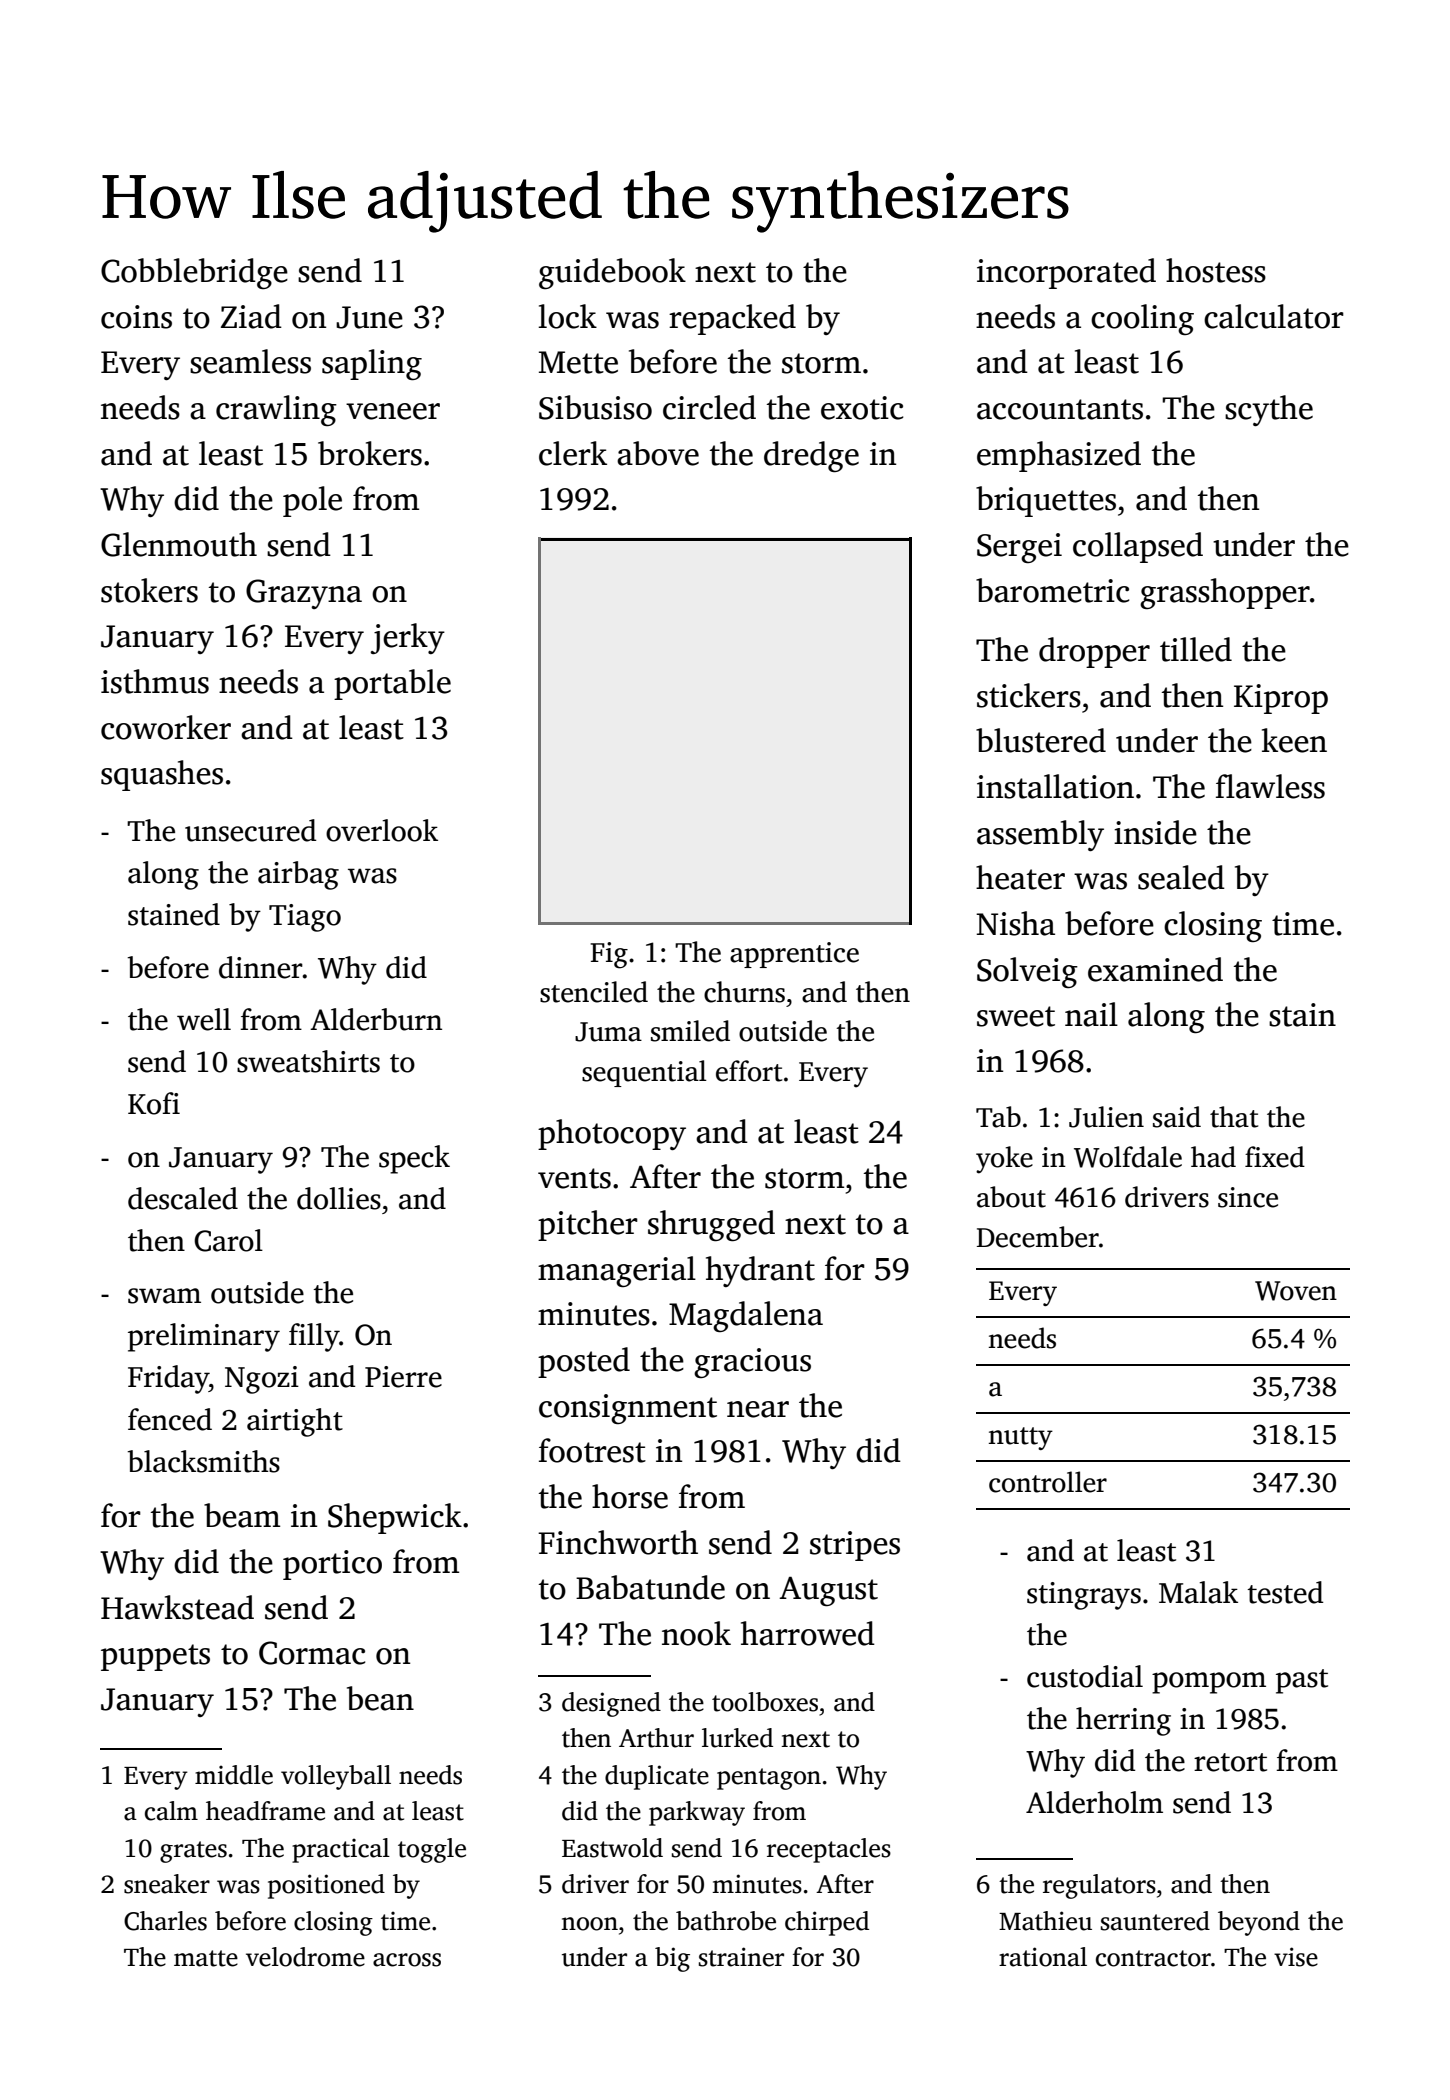 The height and width of the image is (2100, 1450). What do you see at coordinates (630, 1496) in the image?
I see `horse` at bounding box center [630, 1496].
